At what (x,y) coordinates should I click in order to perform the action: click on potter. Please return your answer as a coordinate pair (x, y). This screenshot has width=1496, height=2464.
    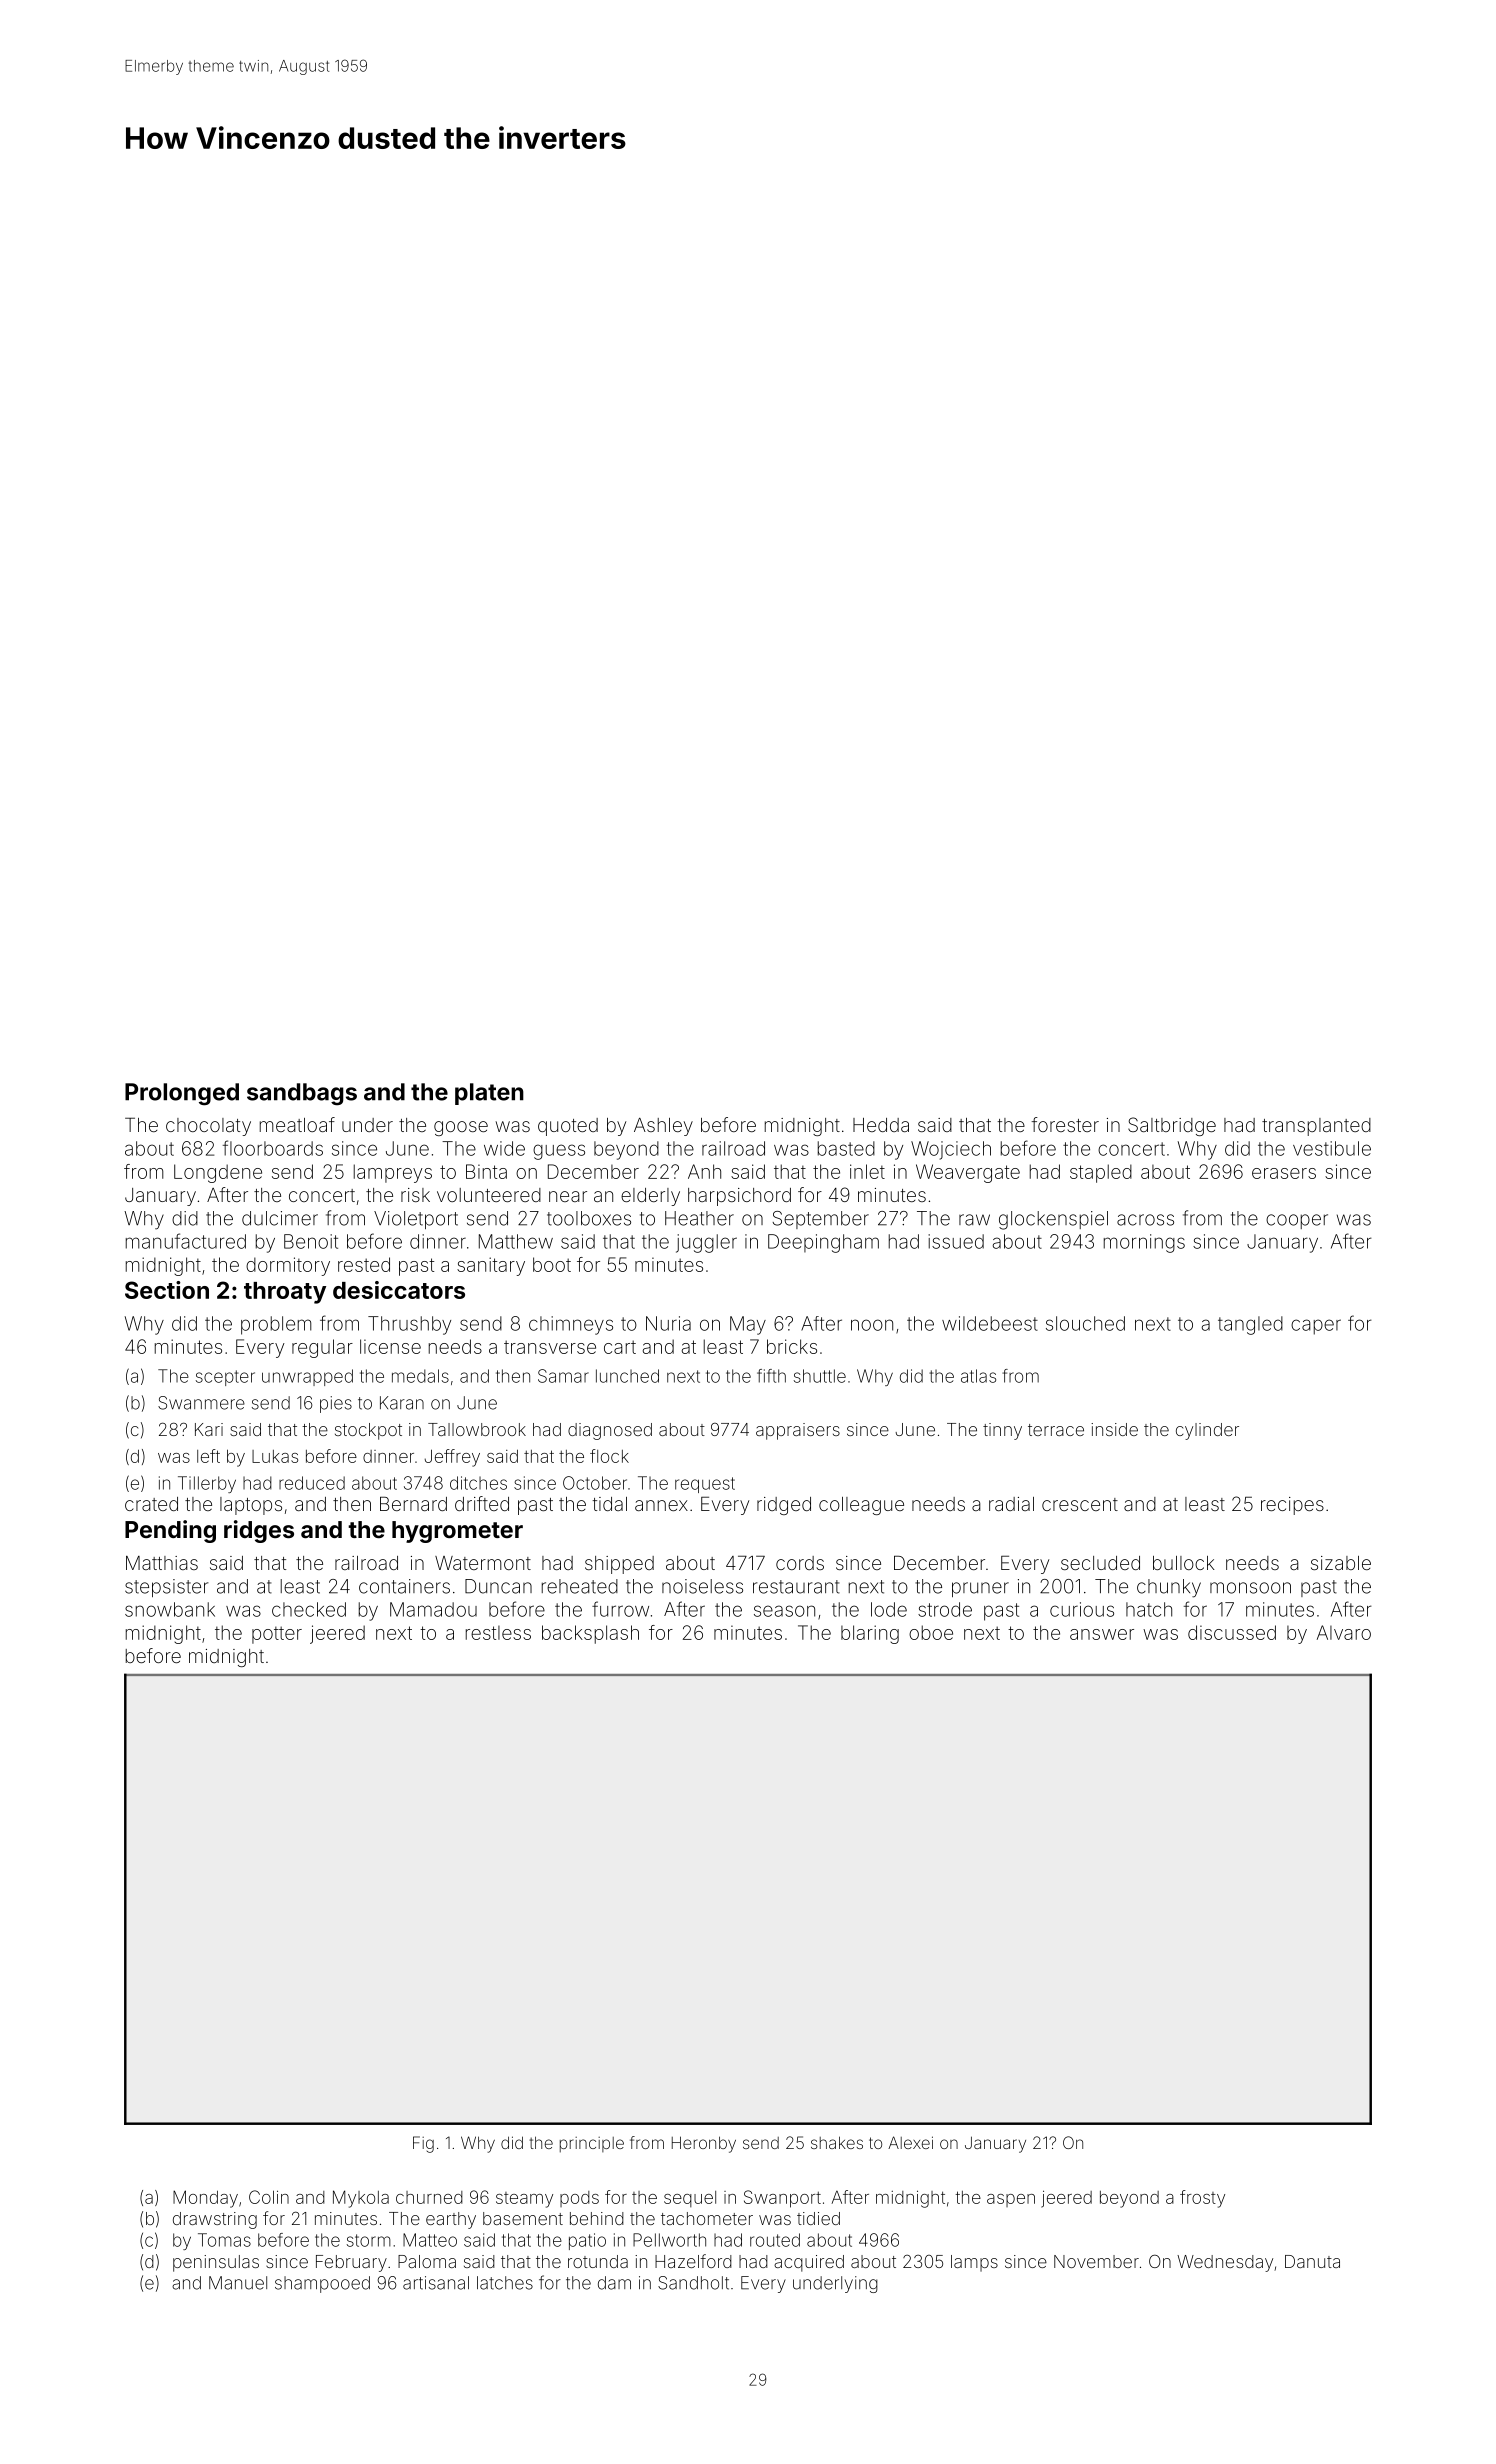
    Looking at the image, I should click on (277, 1635).
